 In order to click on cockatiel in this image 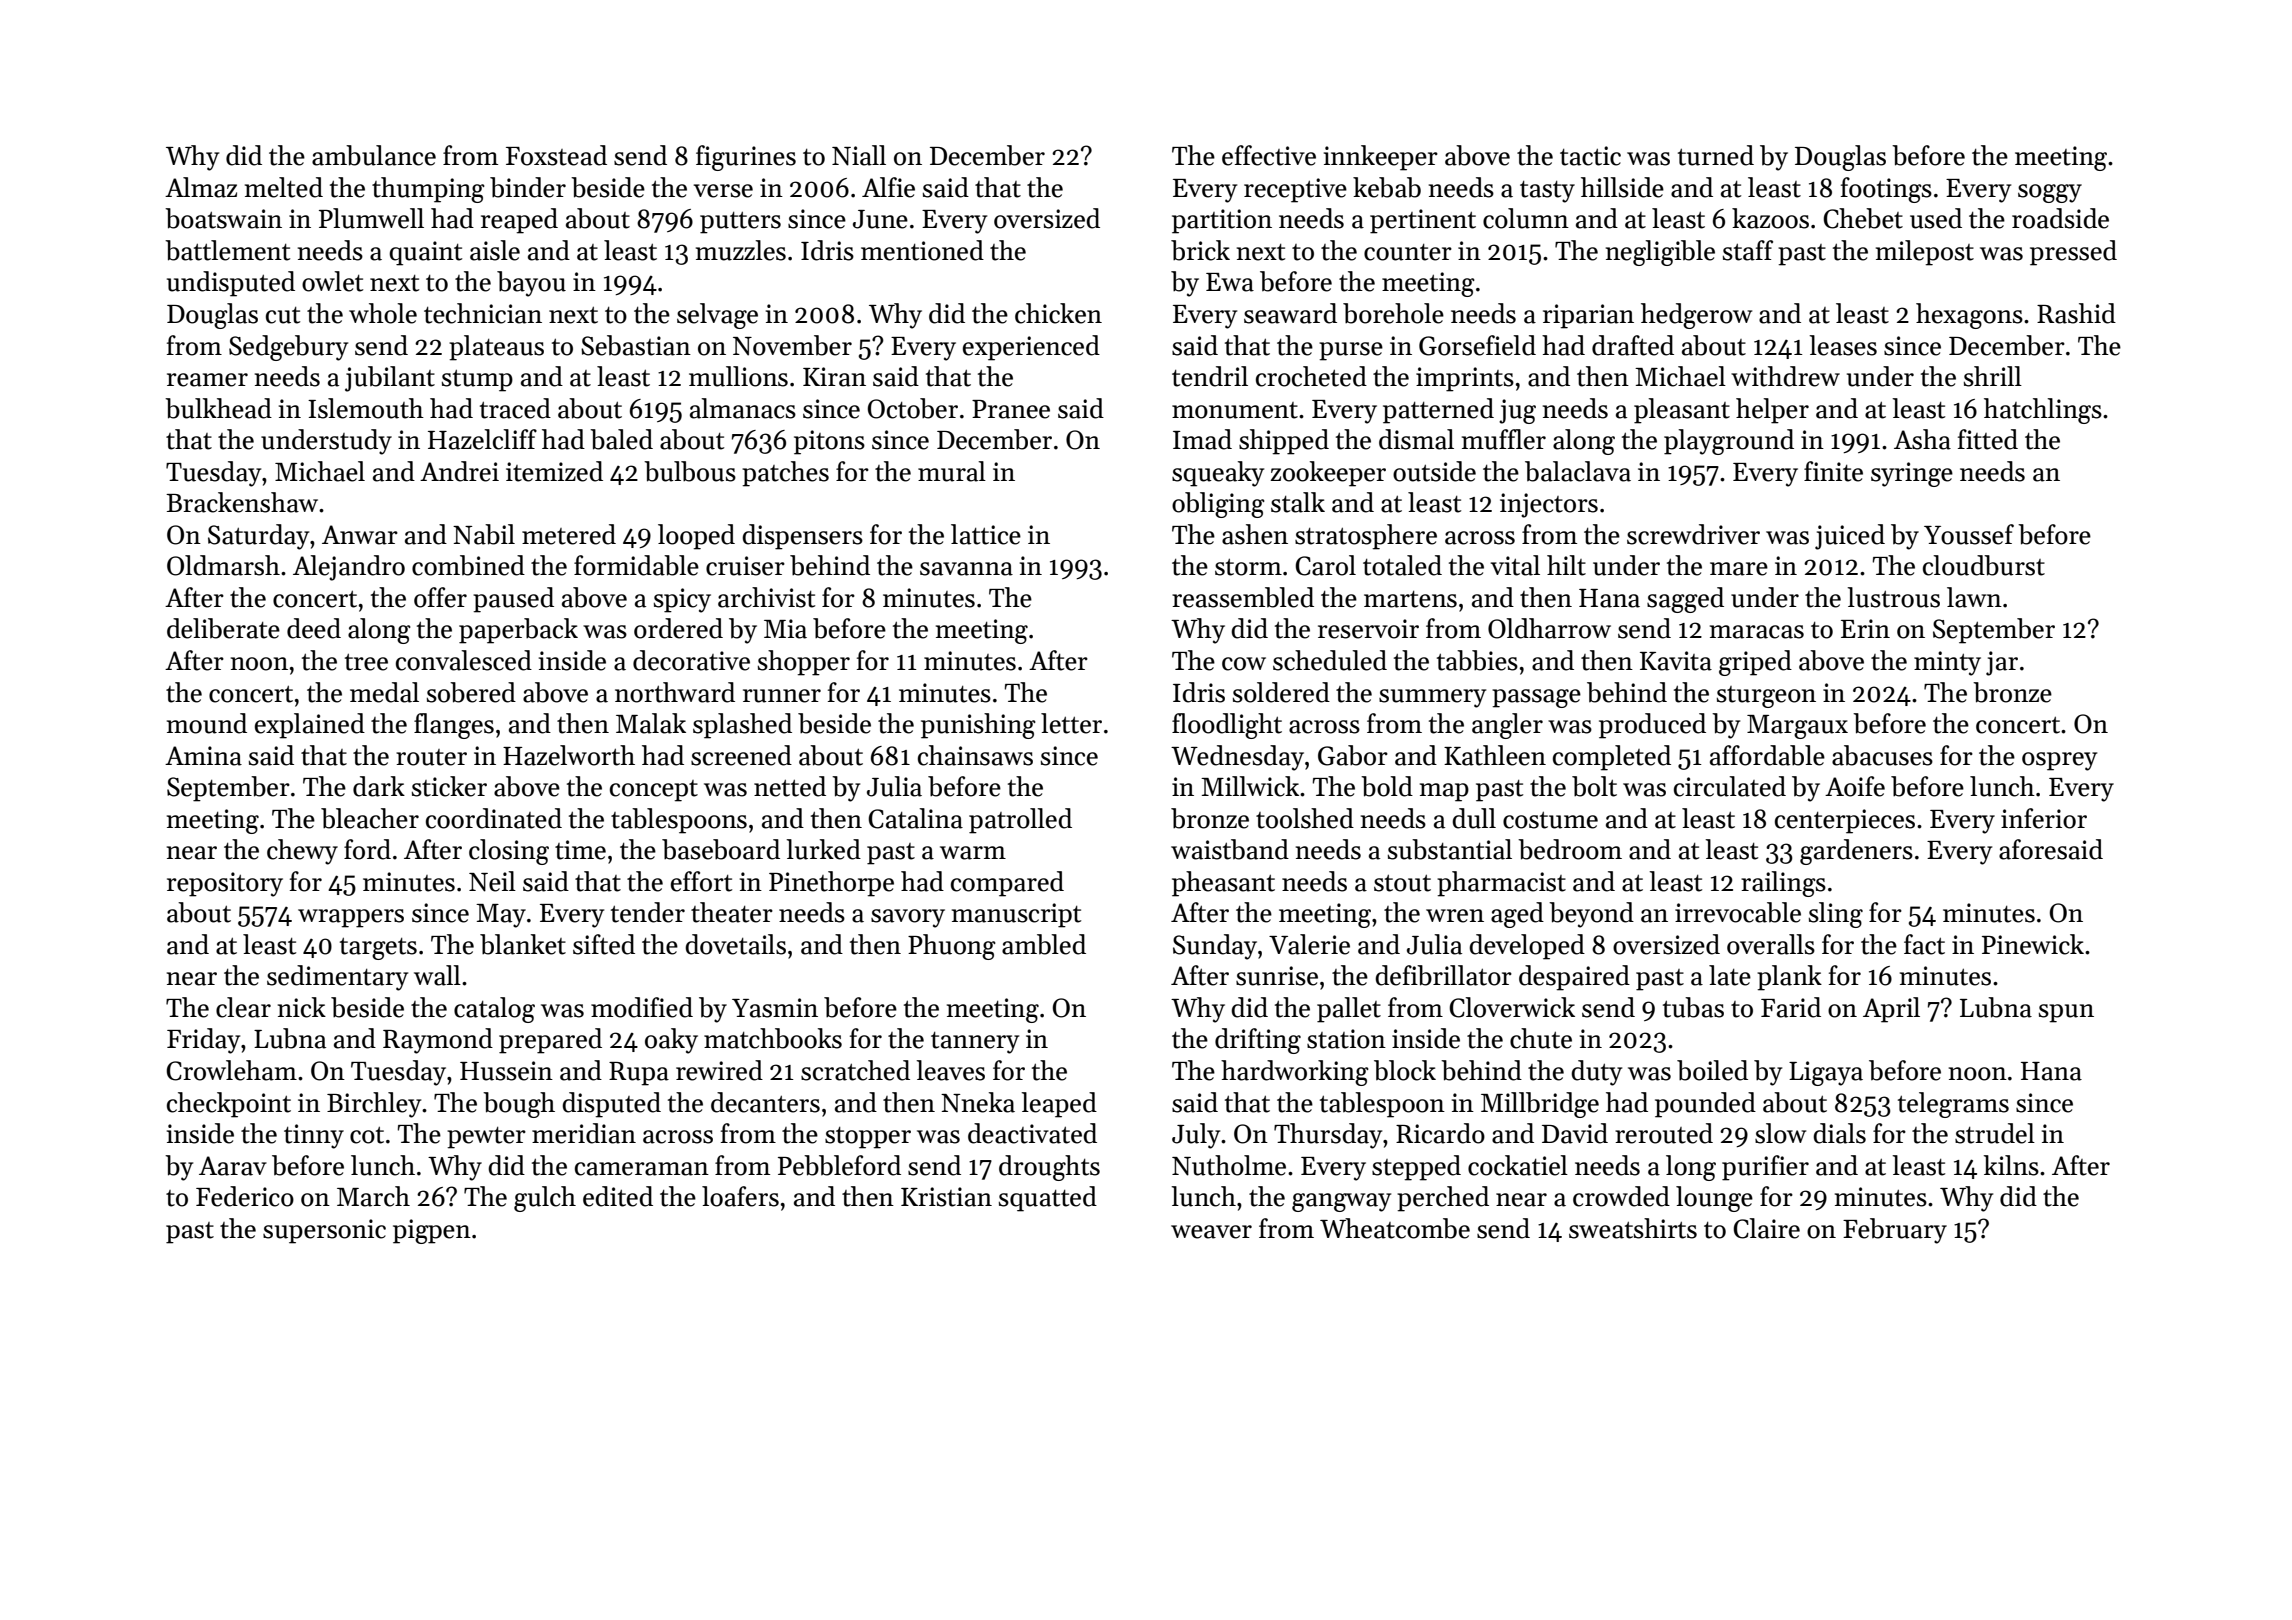, I will do `click(1518, 1165)`.
